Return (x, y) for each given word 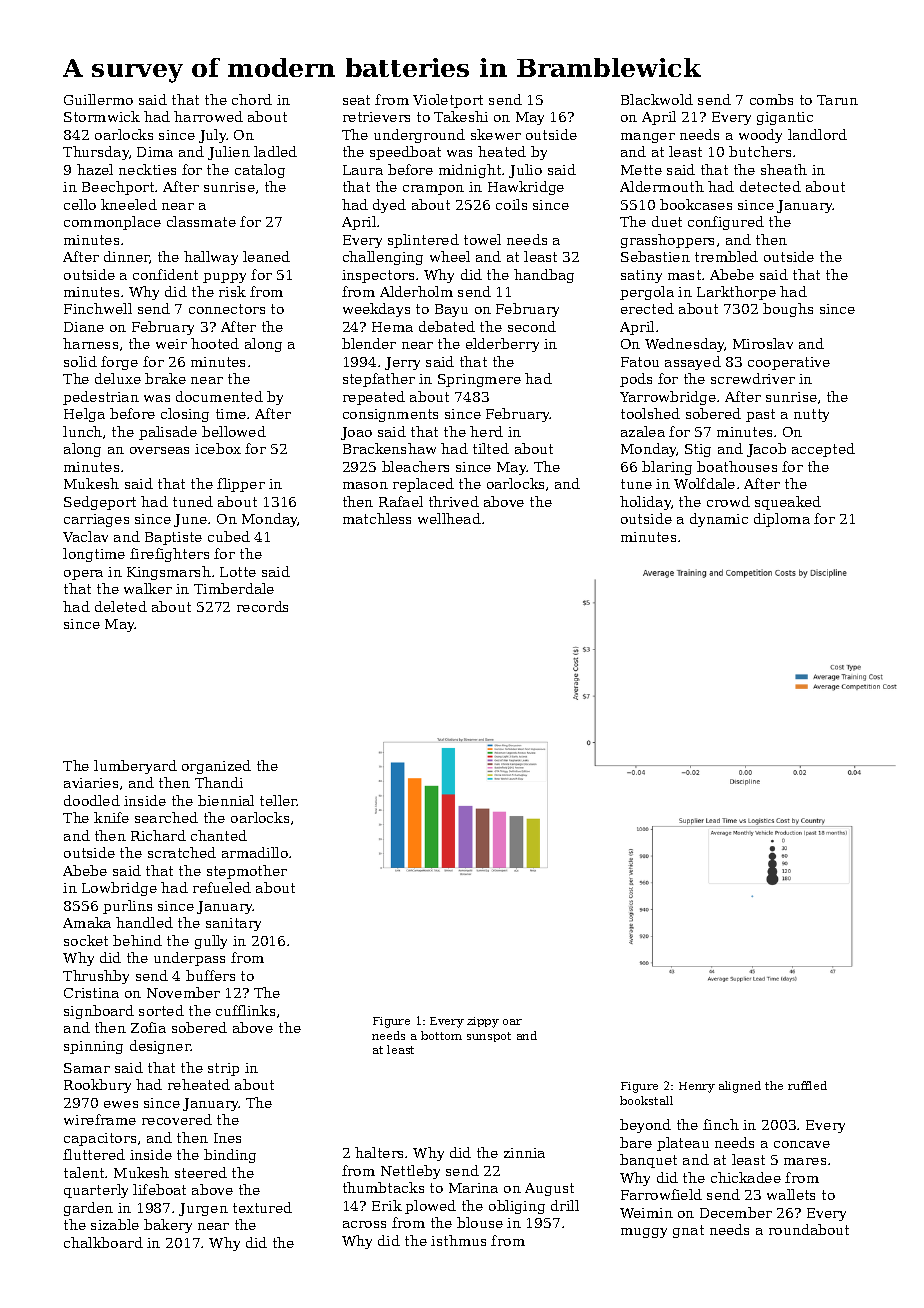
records (262, 606)
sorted (161, 1010)
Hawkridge (526, 188)
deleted (121, 606)
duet (667, 221)
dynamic (719, 520)
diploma (782, 520)
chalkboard (103, 1242)
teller (278, 800)
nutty (811, 415)
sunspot (489, 1037)
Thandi (219, 782)
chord (252, 99)
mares (805, 1161)
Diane (84, 327)
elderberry (502, 345)
